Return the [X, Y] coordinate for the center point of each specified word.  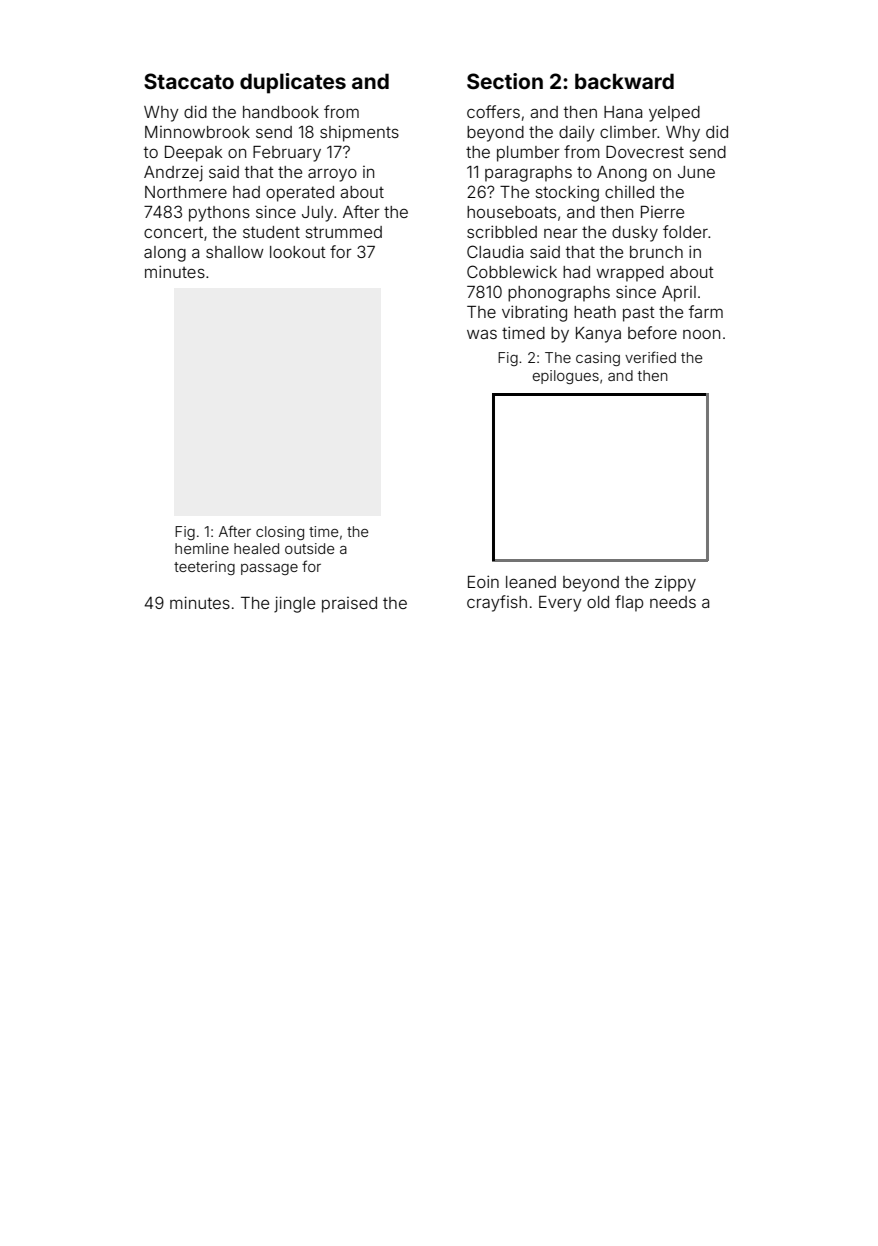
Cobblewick [512, 271]
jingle [294, 604]
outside [309, 548]
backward [624, 81]
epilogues [566, 377]
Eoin [483, 581]
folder [685, 231]
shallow [234, 252]
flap [629, 603]
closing [280, 533]
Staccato [189, 81]
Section [505, 81]
